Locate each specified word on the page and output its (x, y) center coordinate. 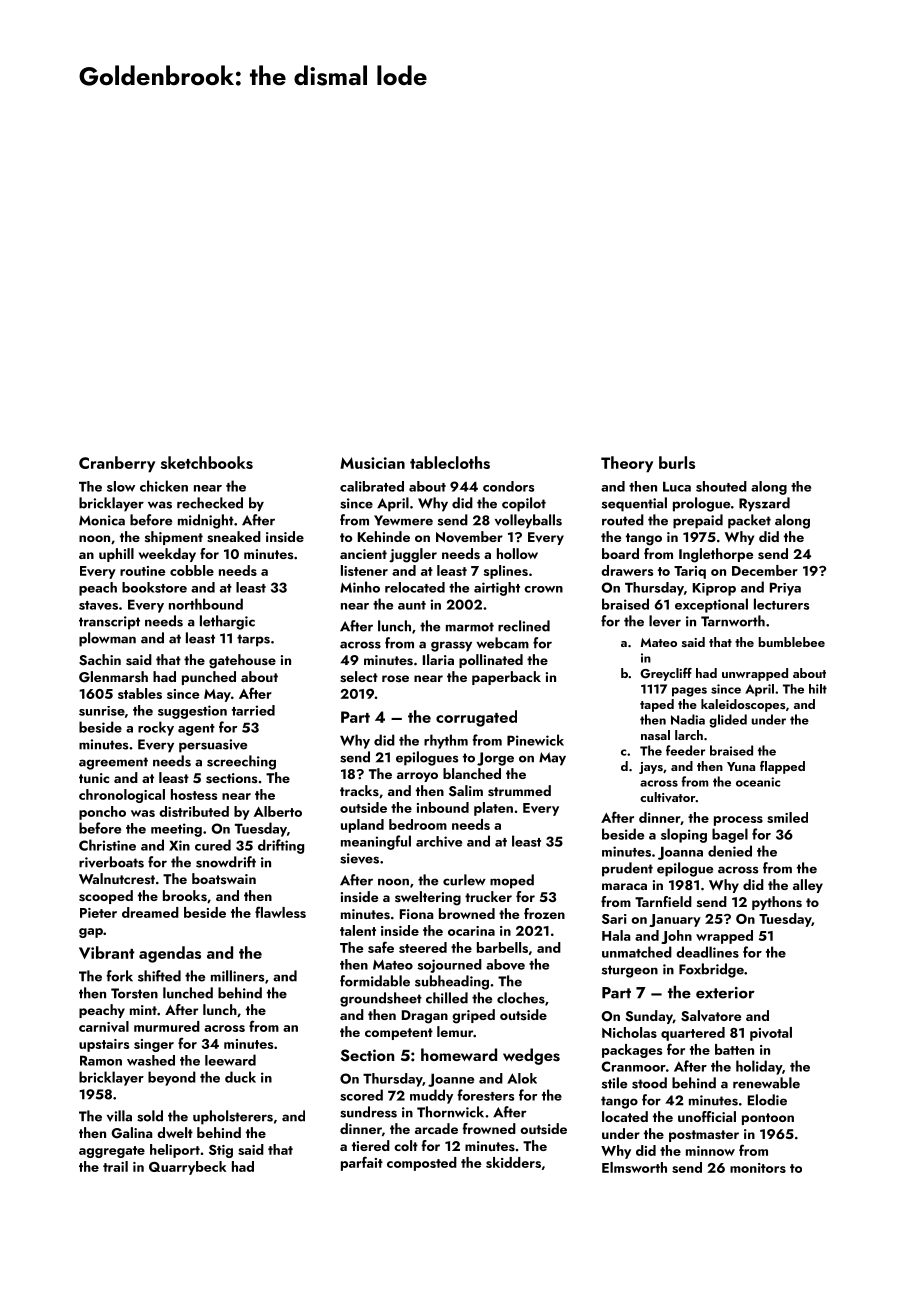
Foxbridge (711, 970)
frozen (544, 913)
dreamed (150, 912)
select (359, 677)
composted (422, 1164)
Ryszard (764, 504)
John (676, 937)
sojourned (450, 966)
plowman (107, 639)
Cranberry (117, 464)
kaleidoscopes (743, 705)
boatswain (224, 878)
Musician (372, 463)
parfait (362, 1163)
